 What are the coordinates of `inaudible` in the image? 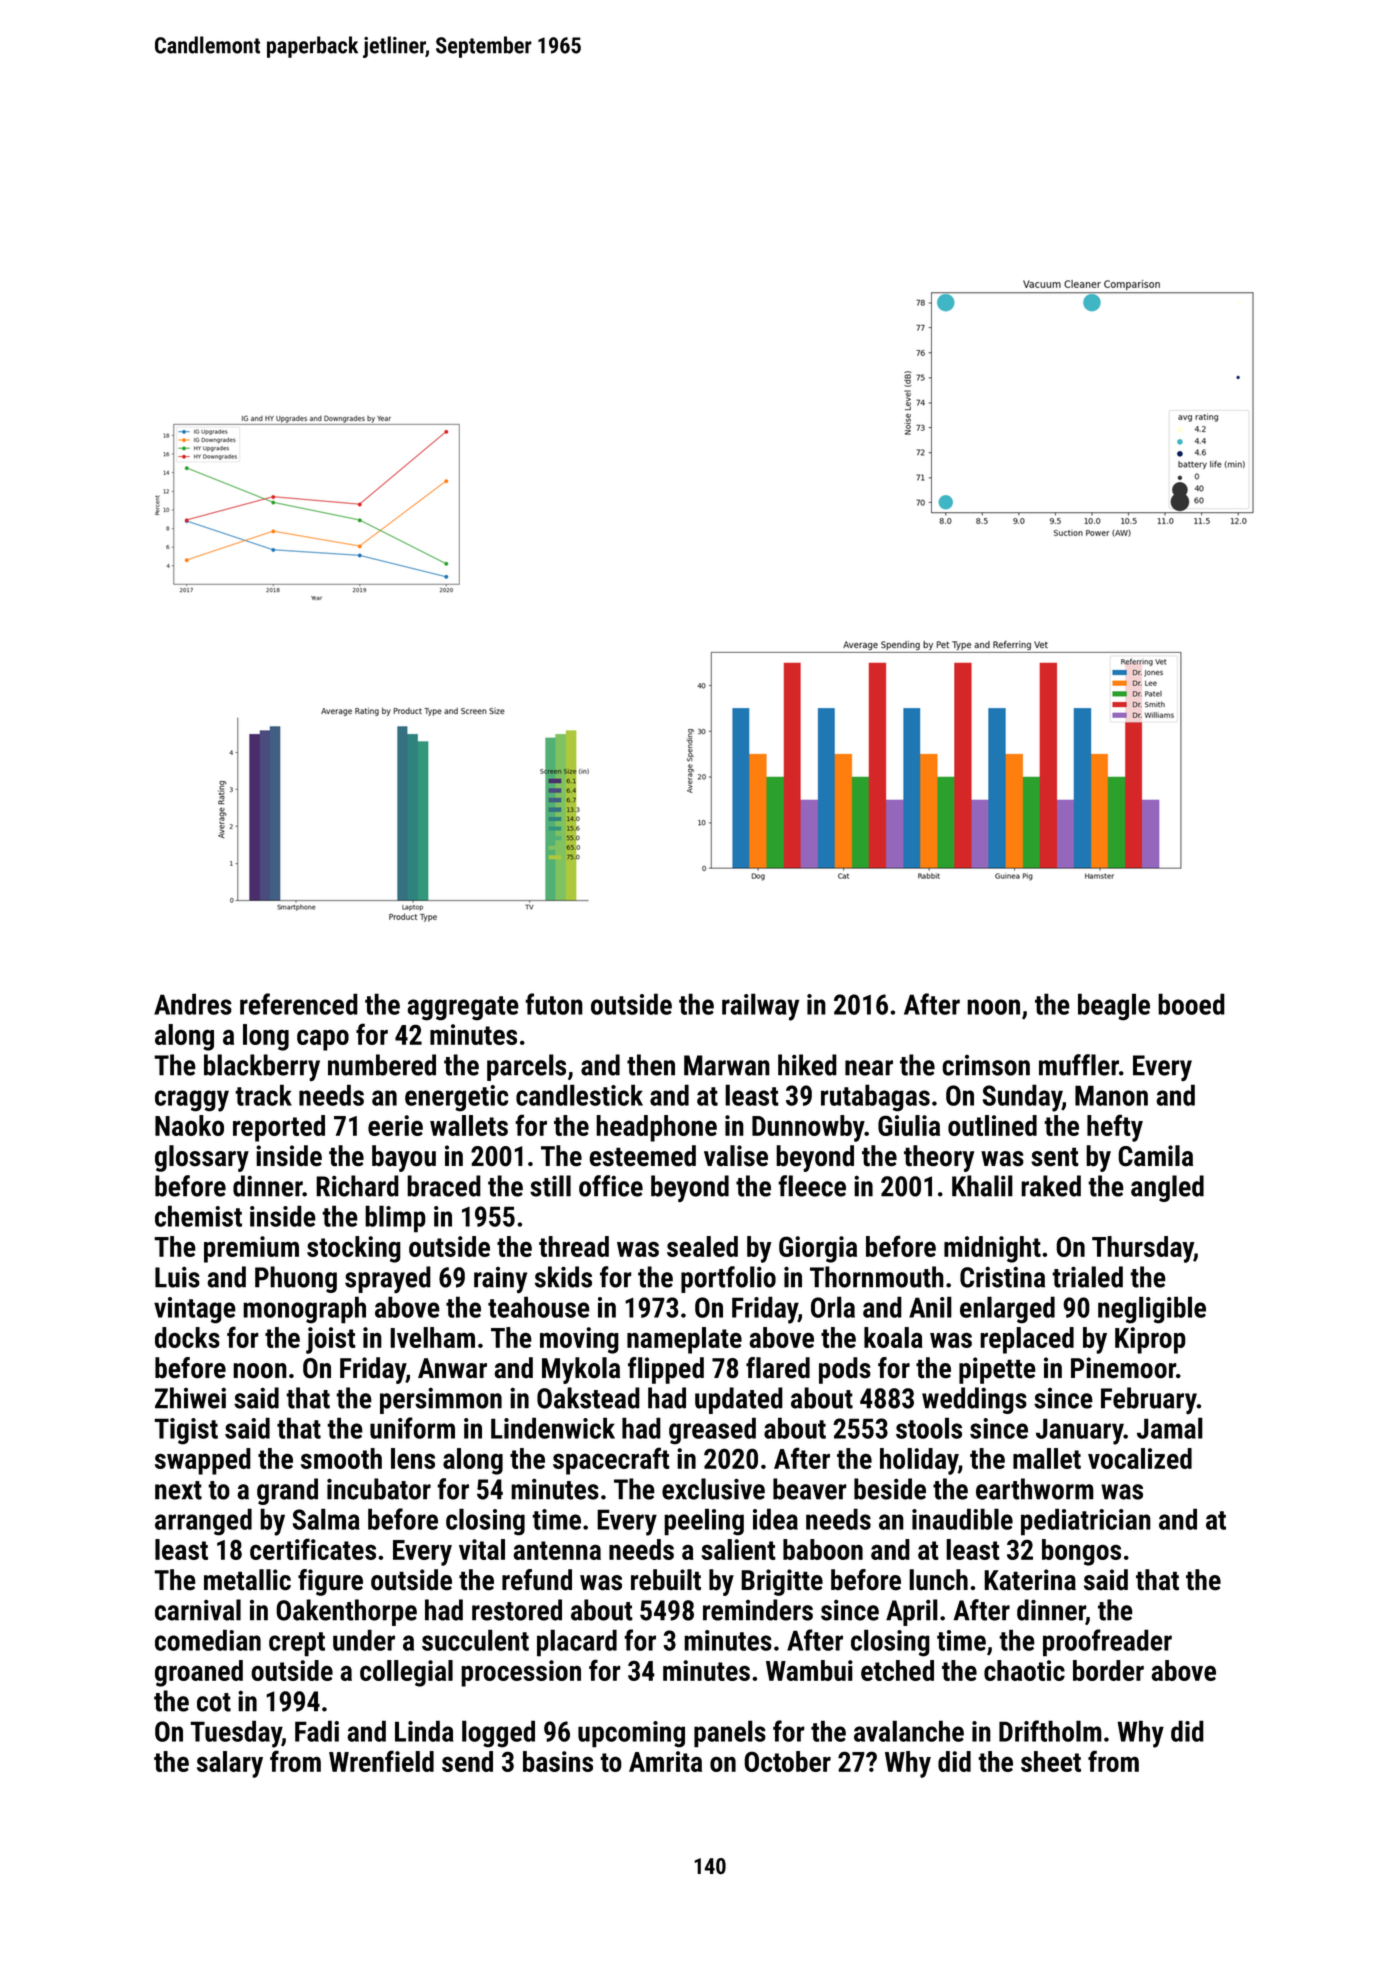 It's located at (962, 1519).
